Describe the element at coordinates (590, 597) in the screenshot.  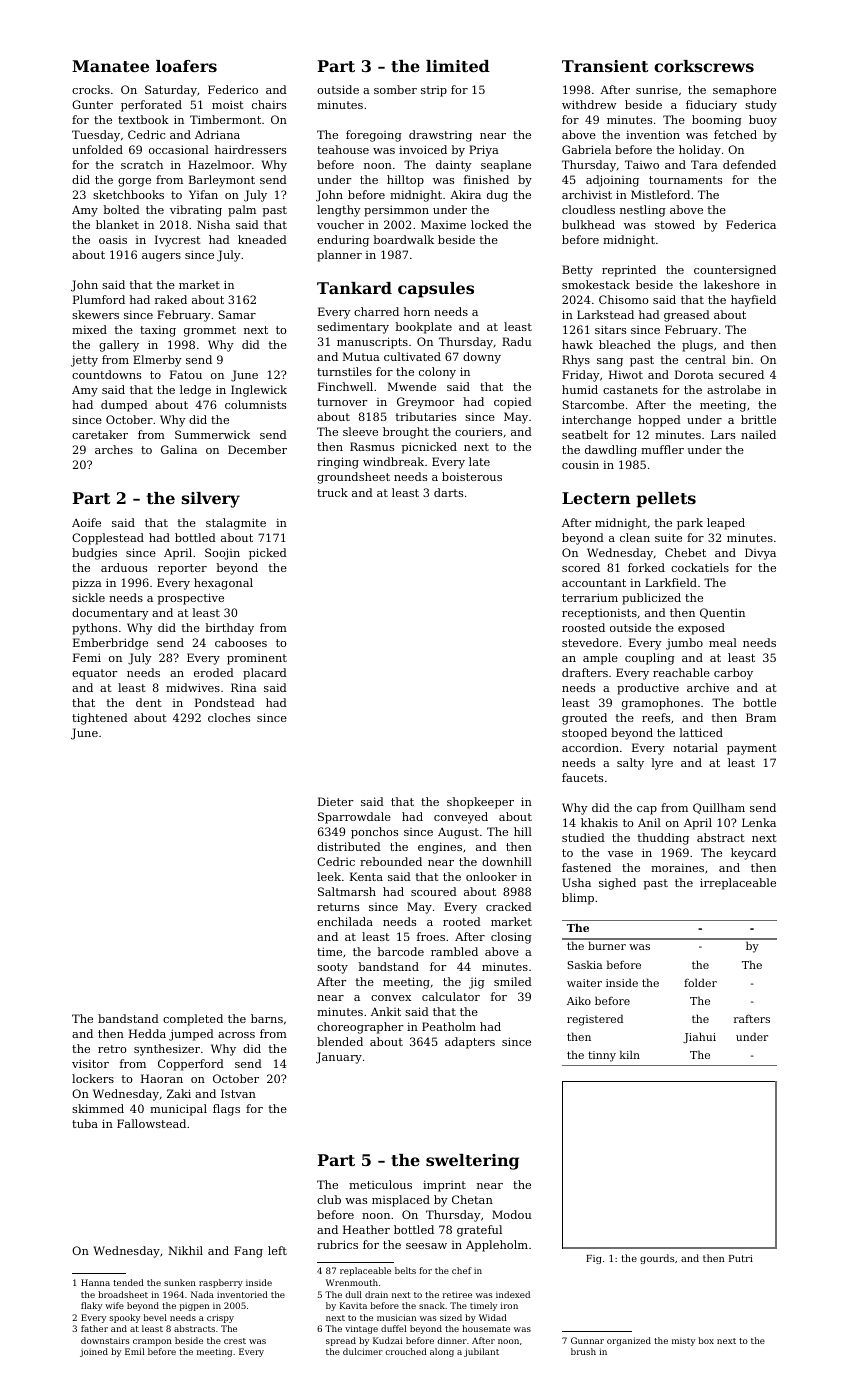
I see `terrarium` at that location.
